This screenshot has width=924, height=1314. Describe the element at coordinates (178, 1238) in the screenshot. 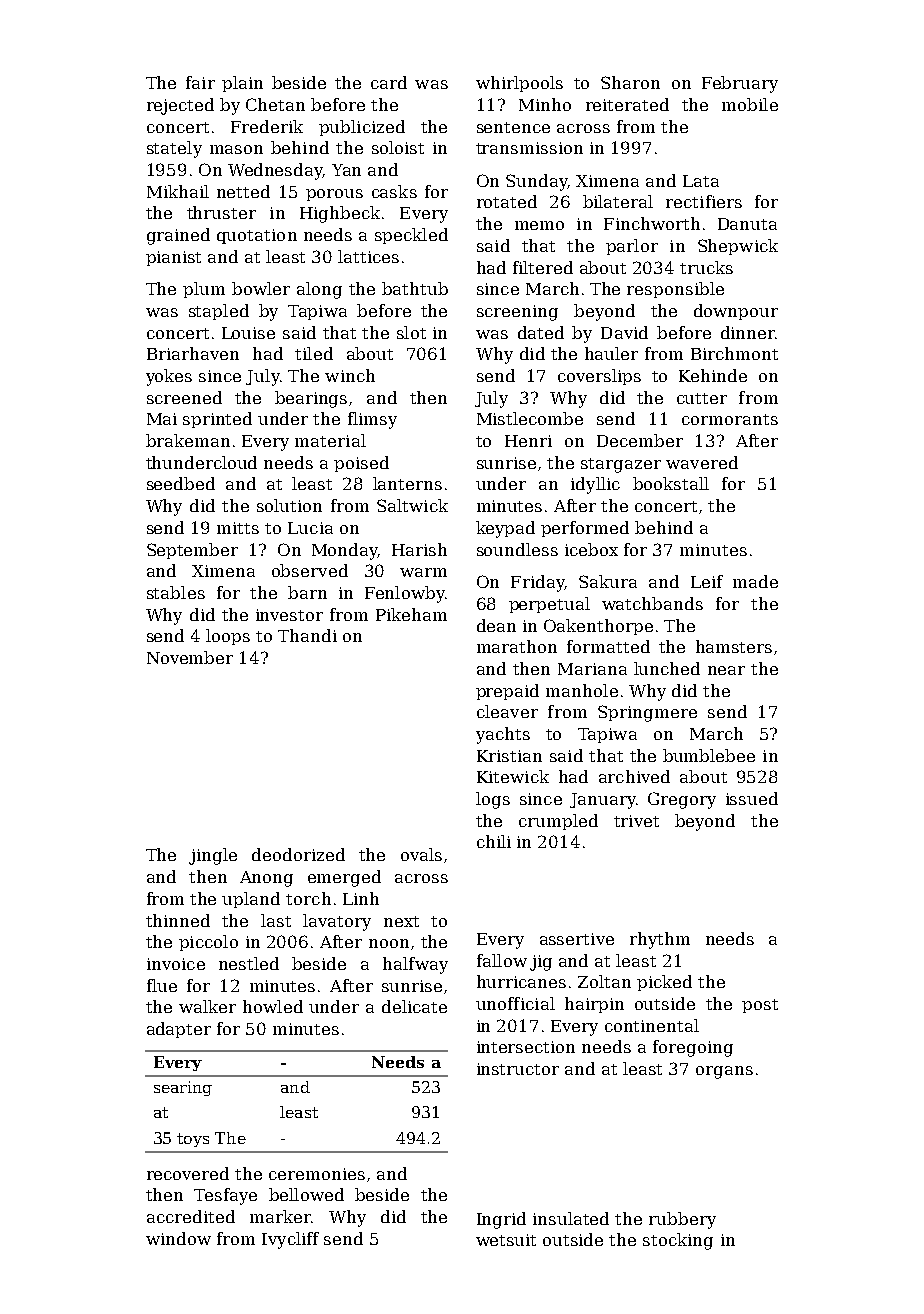

I see `window` at that location.
